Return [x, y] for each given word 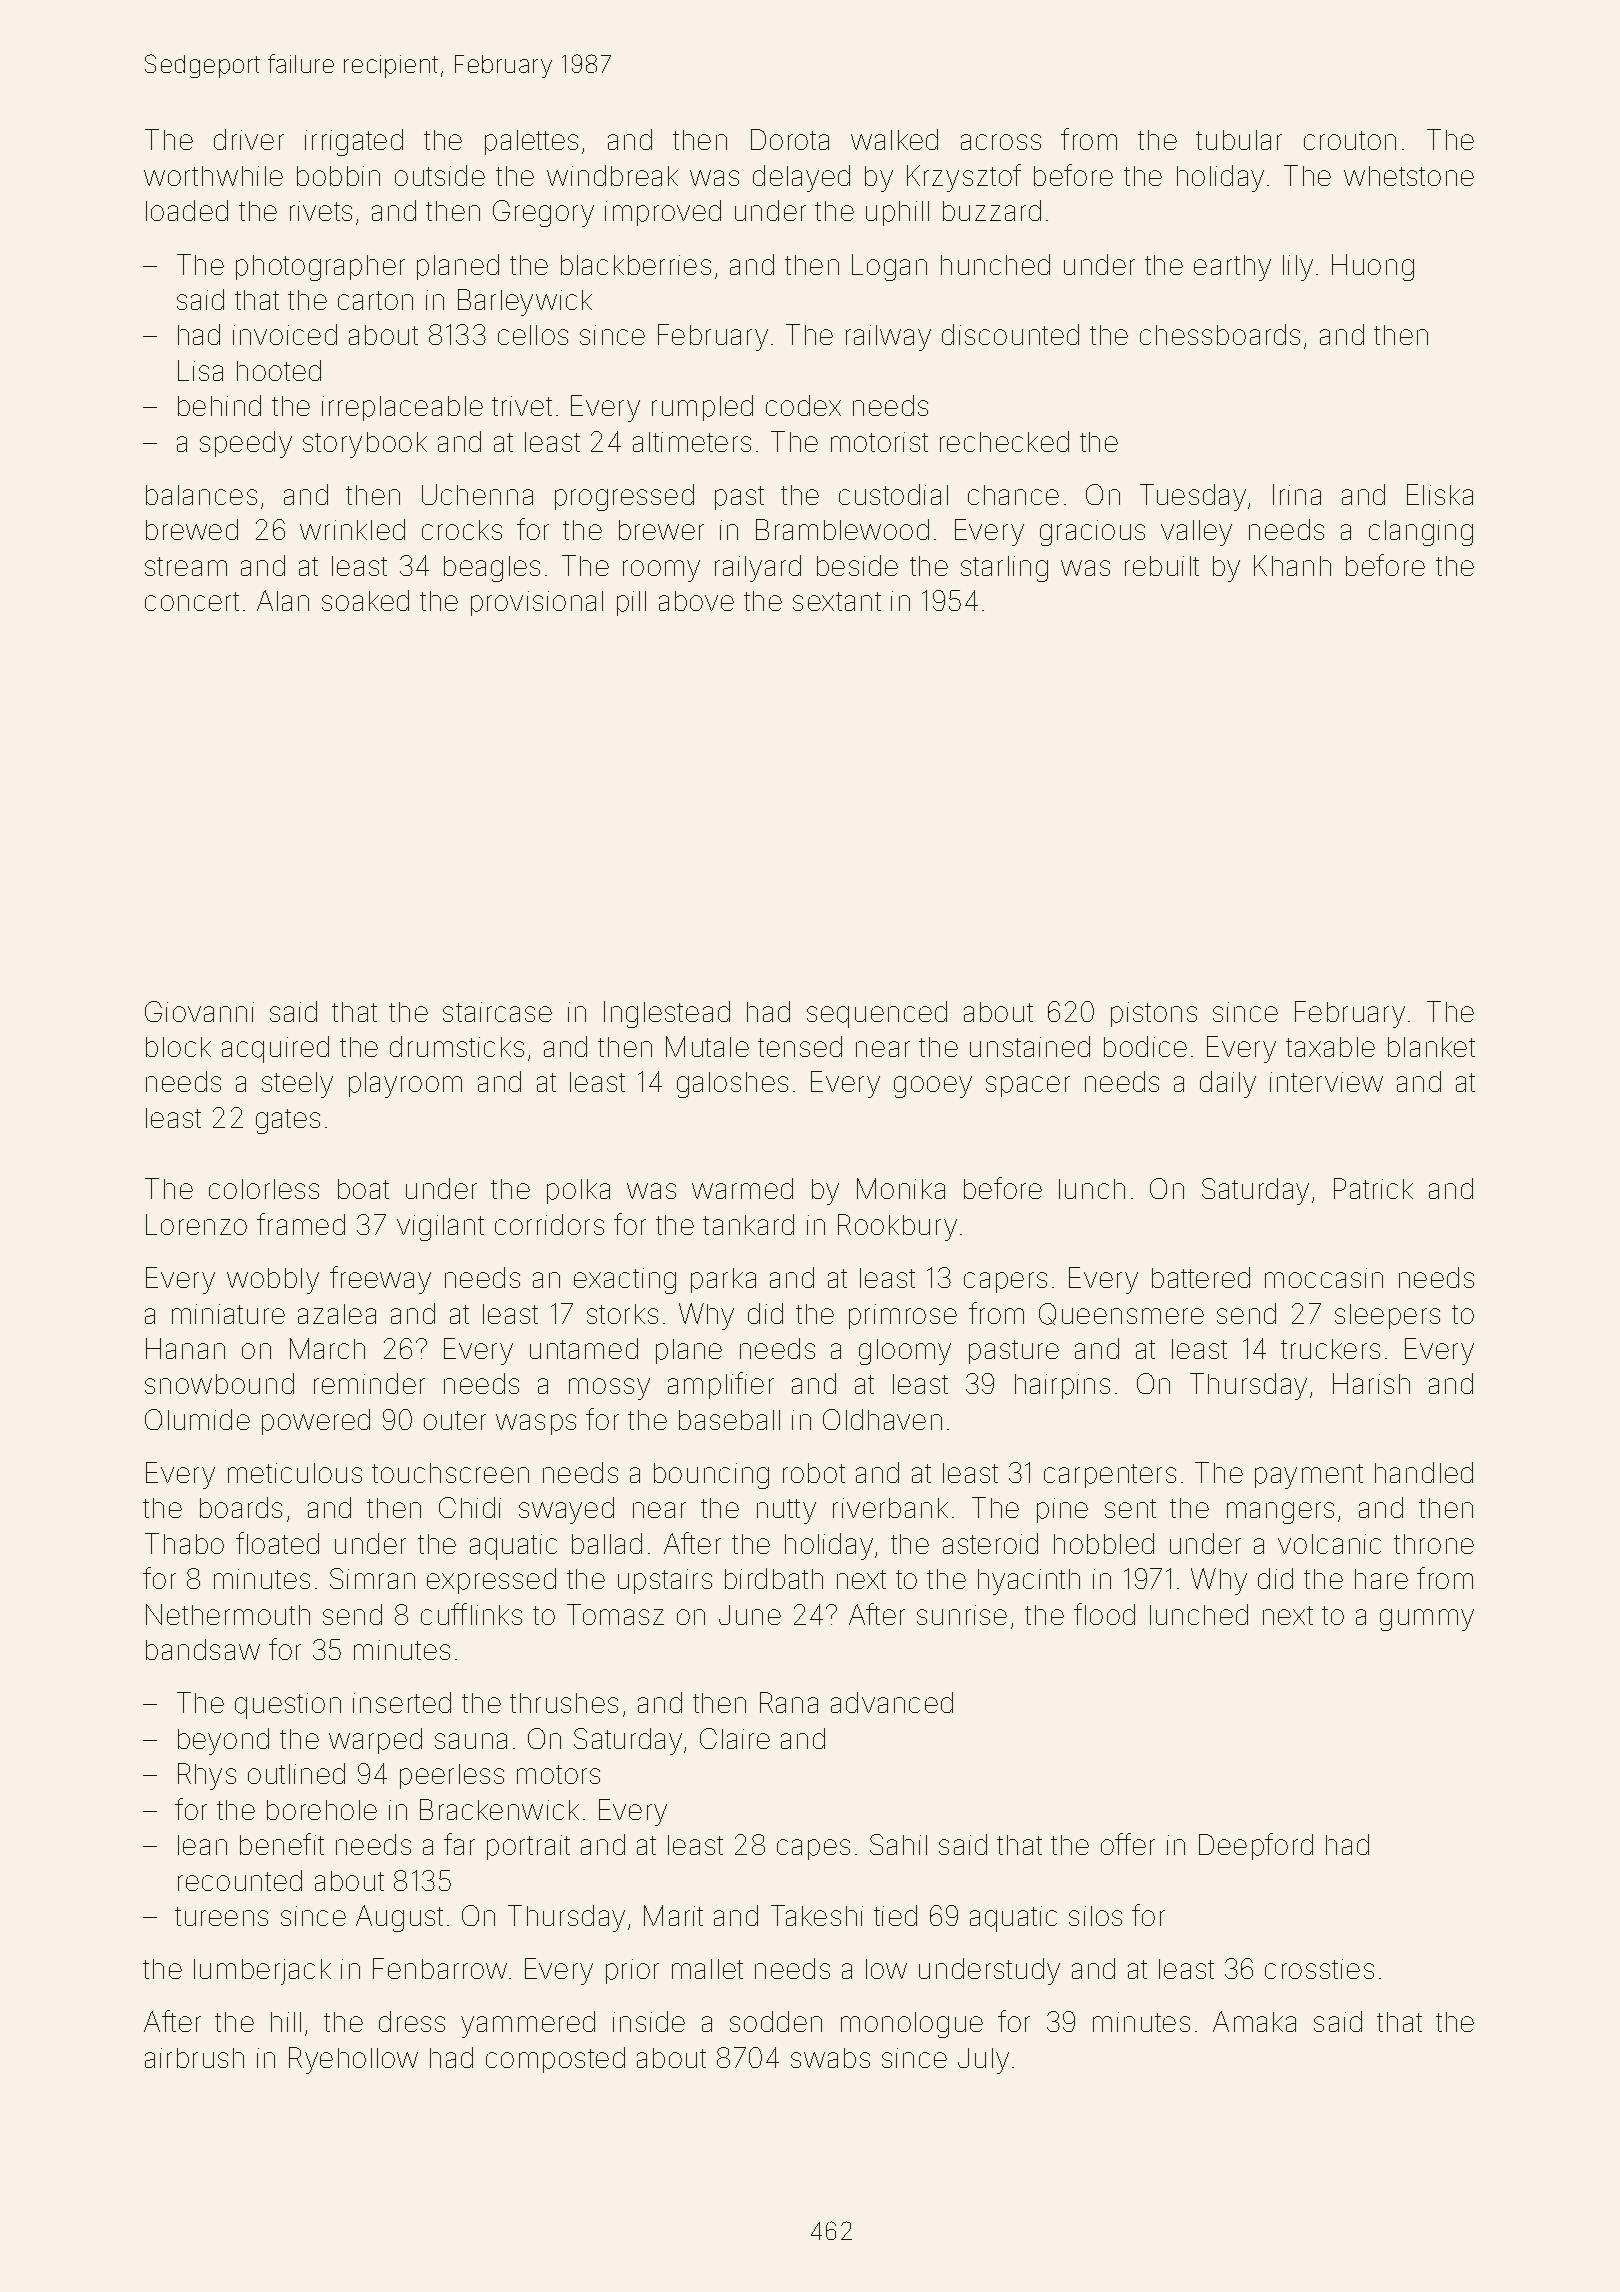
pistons [1154, 1014]
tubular [1239, 140]
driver [249, 139]
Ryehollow [353, 2060]
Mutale [707, 1046]
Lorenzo [196, 1224]
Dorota [790, 139]
